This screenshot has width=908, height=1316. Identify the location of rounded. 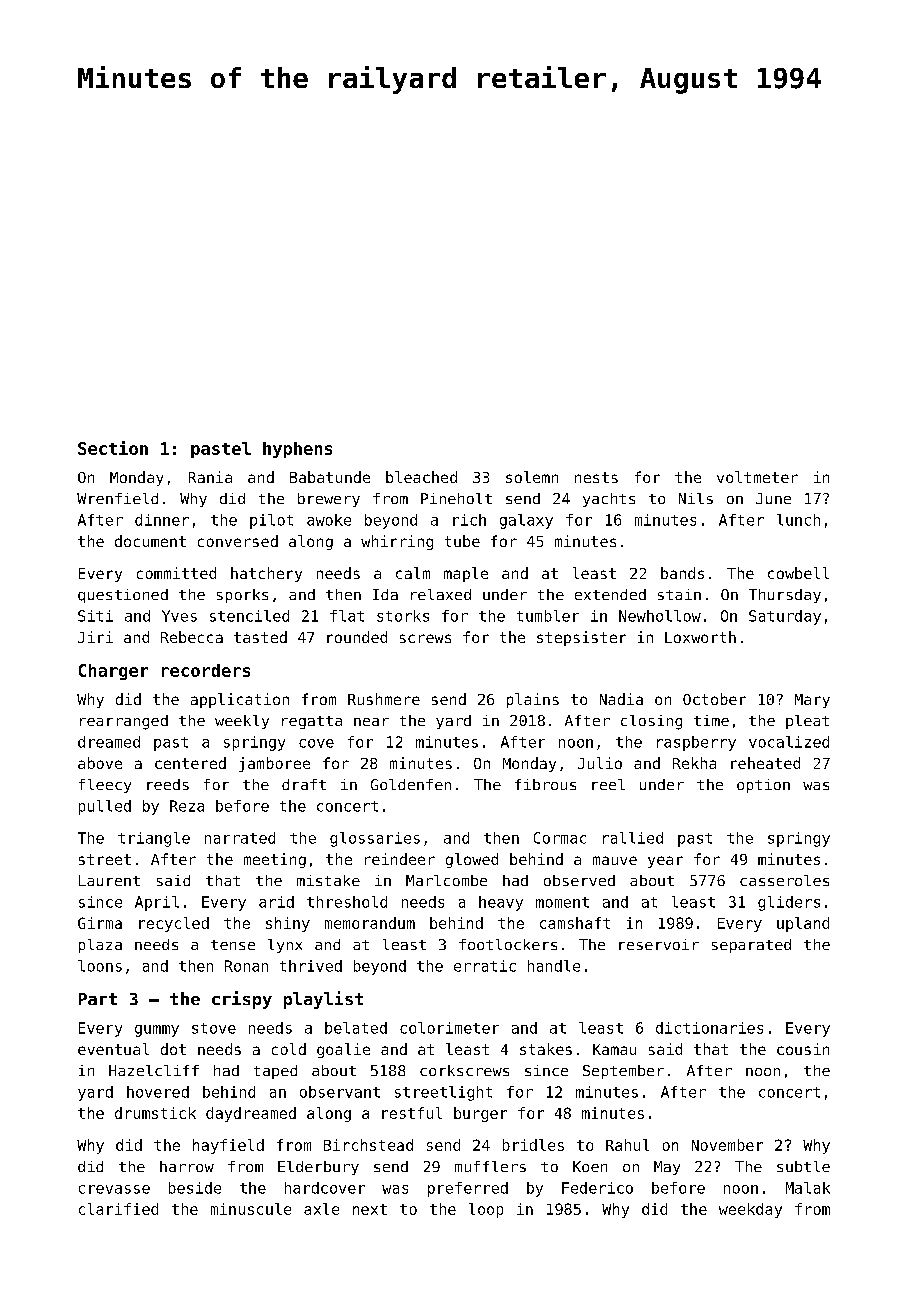
(357, 637).
